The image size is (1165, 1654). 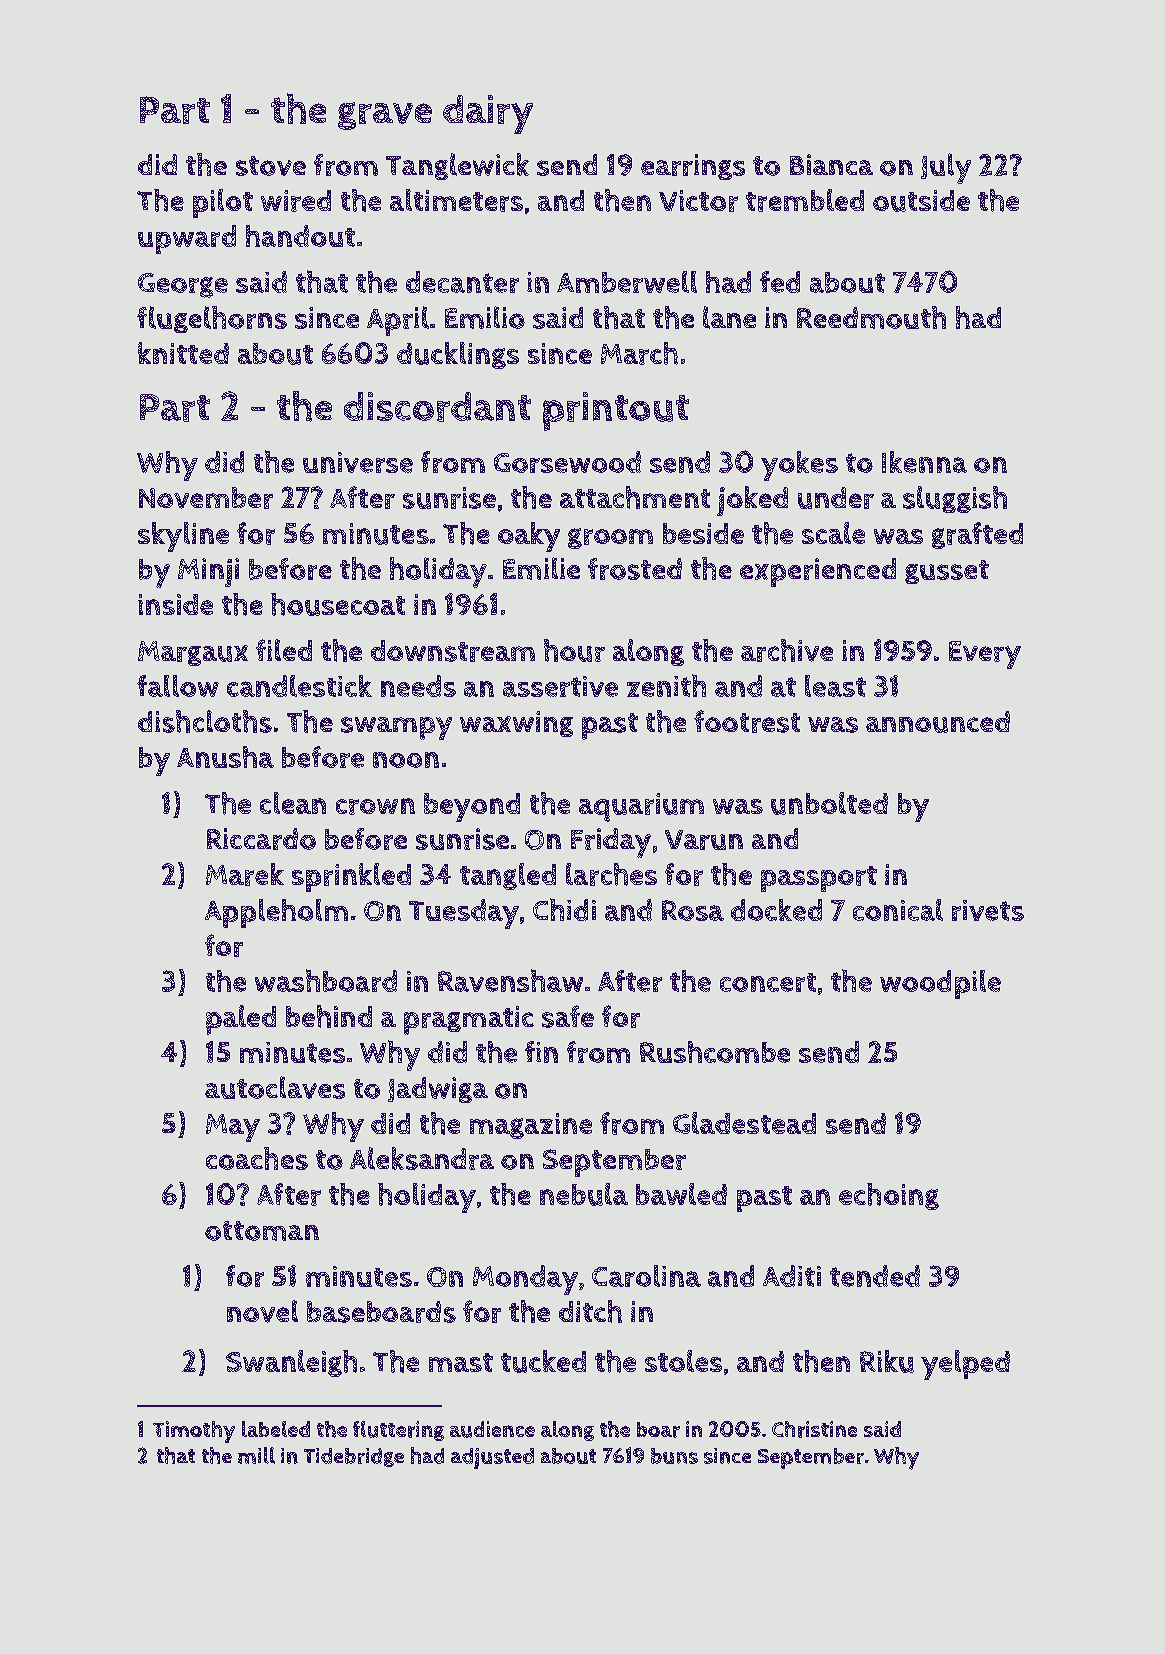 What do you see at coordinates (183, 353) in the document?
I see `knitted` at bounding box center [183, 353].
